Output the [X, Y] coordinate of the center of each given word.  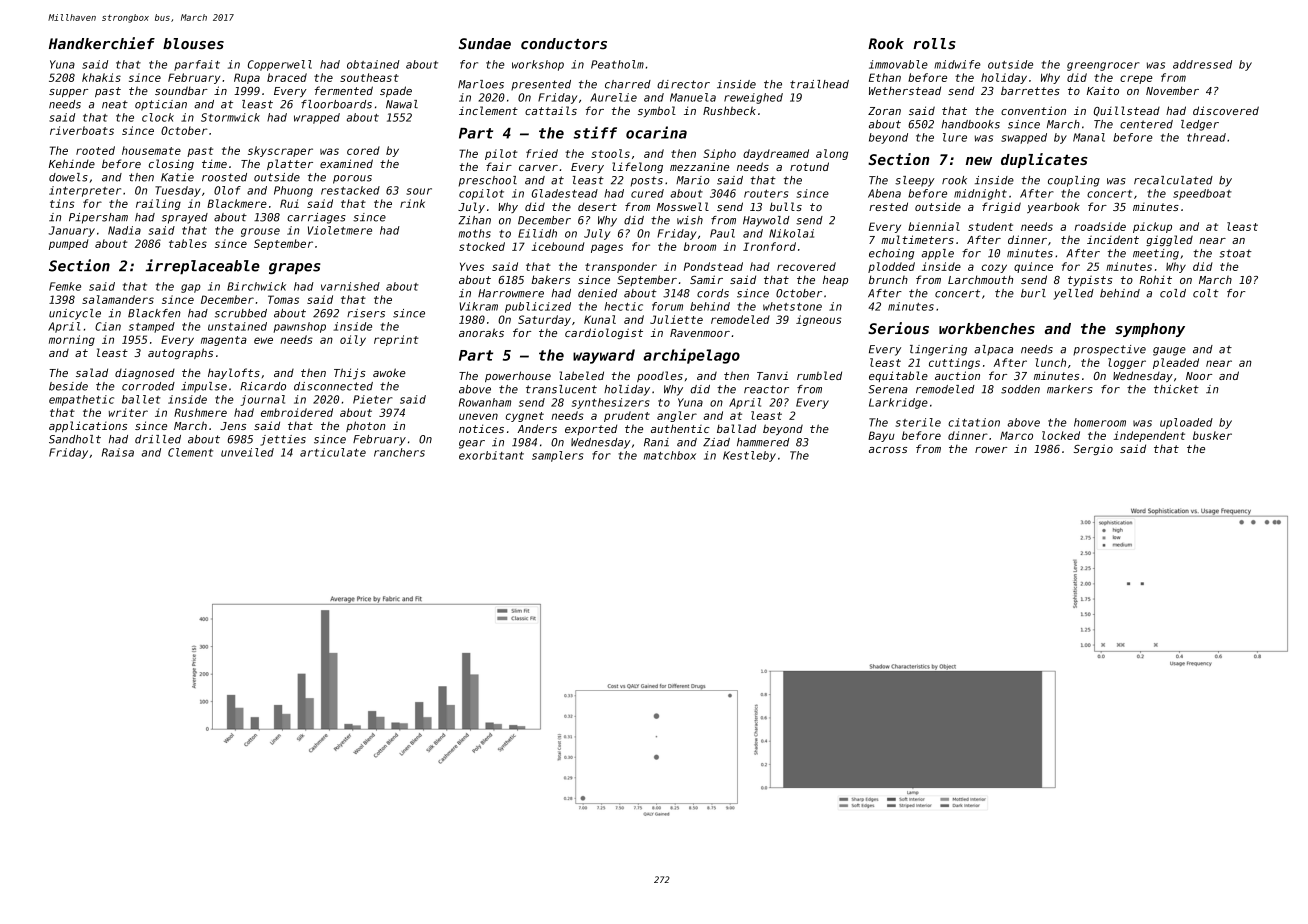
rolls [934, 44]
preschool [488, 181]
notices [481, 428]
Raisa [118, 452]
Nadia [124, 230]
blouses [193, 44]
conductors [564, 44]
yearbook [1053, 208]
